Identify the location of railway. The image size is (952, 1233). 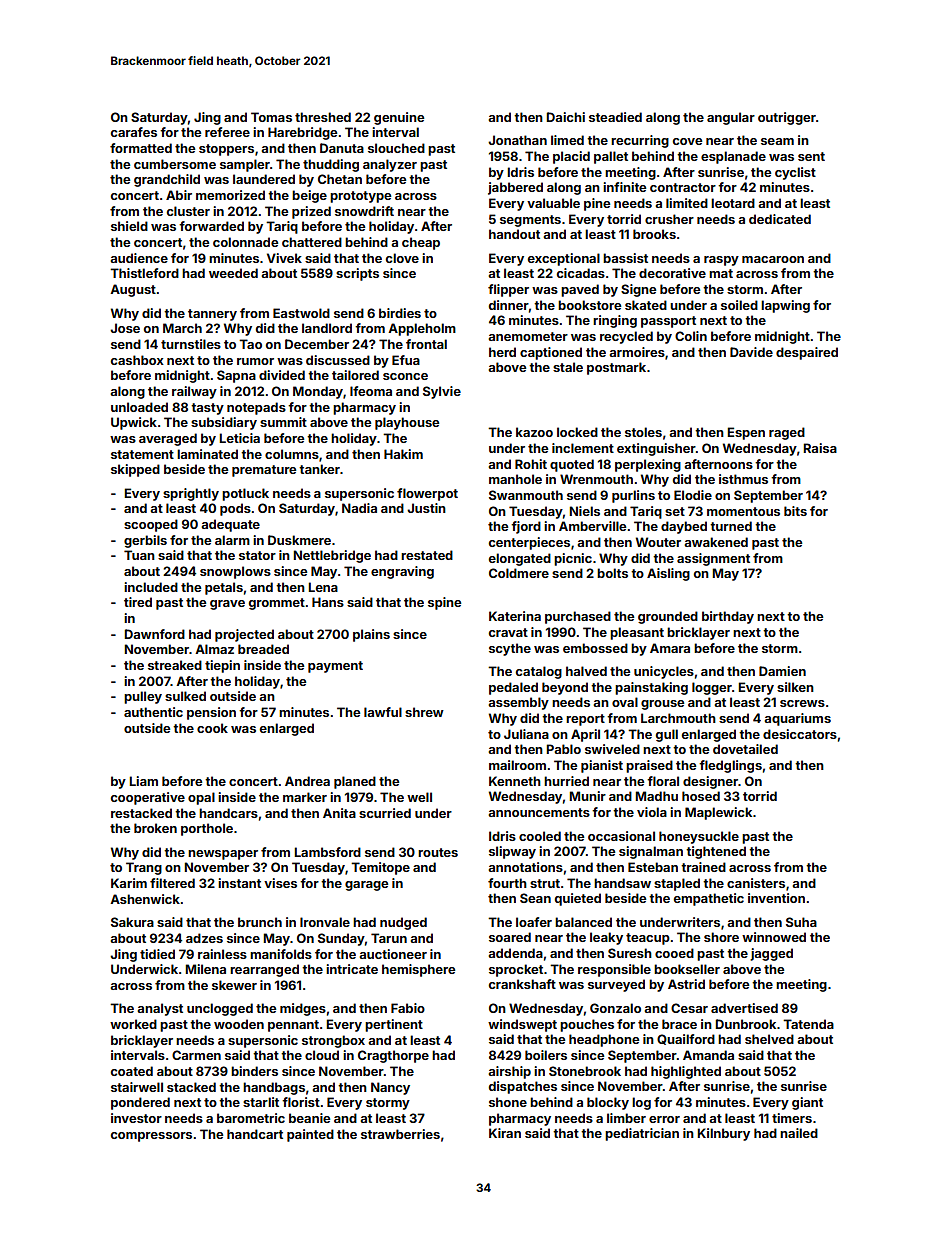
(194, 392).
